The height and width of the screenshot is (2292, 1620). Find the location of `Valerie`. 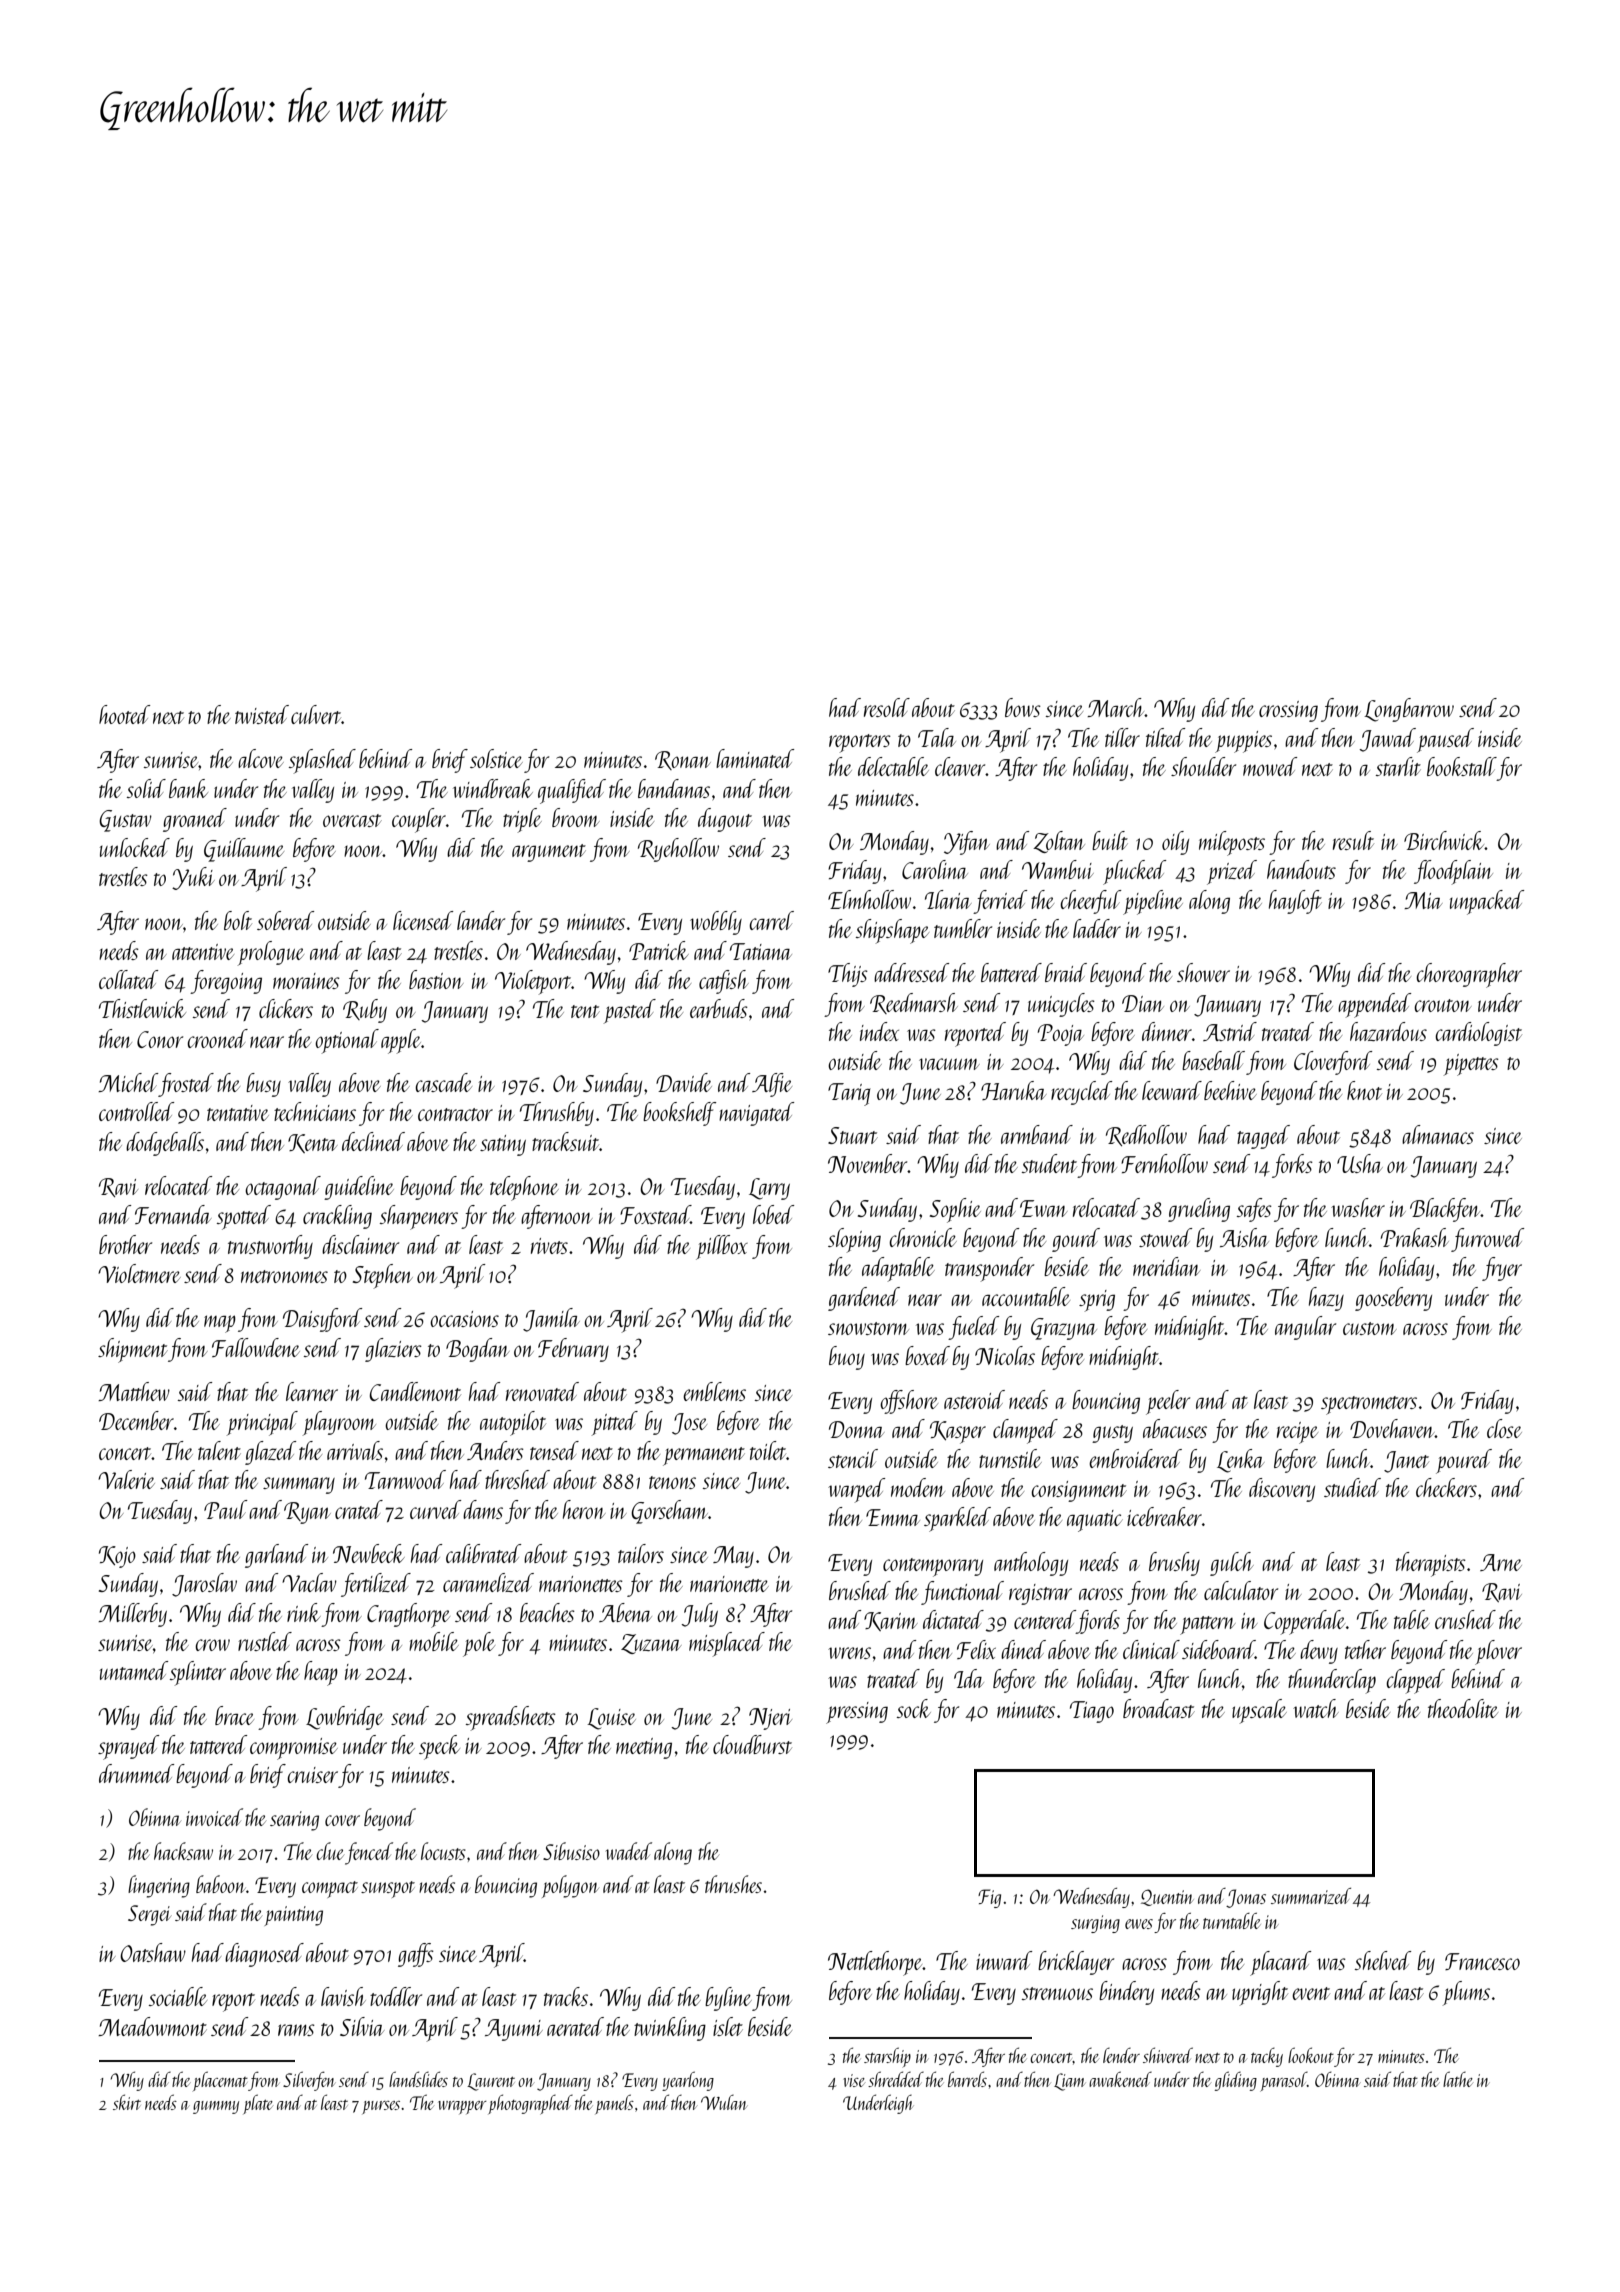

Valerie is located at coordinates (126, 1479).
